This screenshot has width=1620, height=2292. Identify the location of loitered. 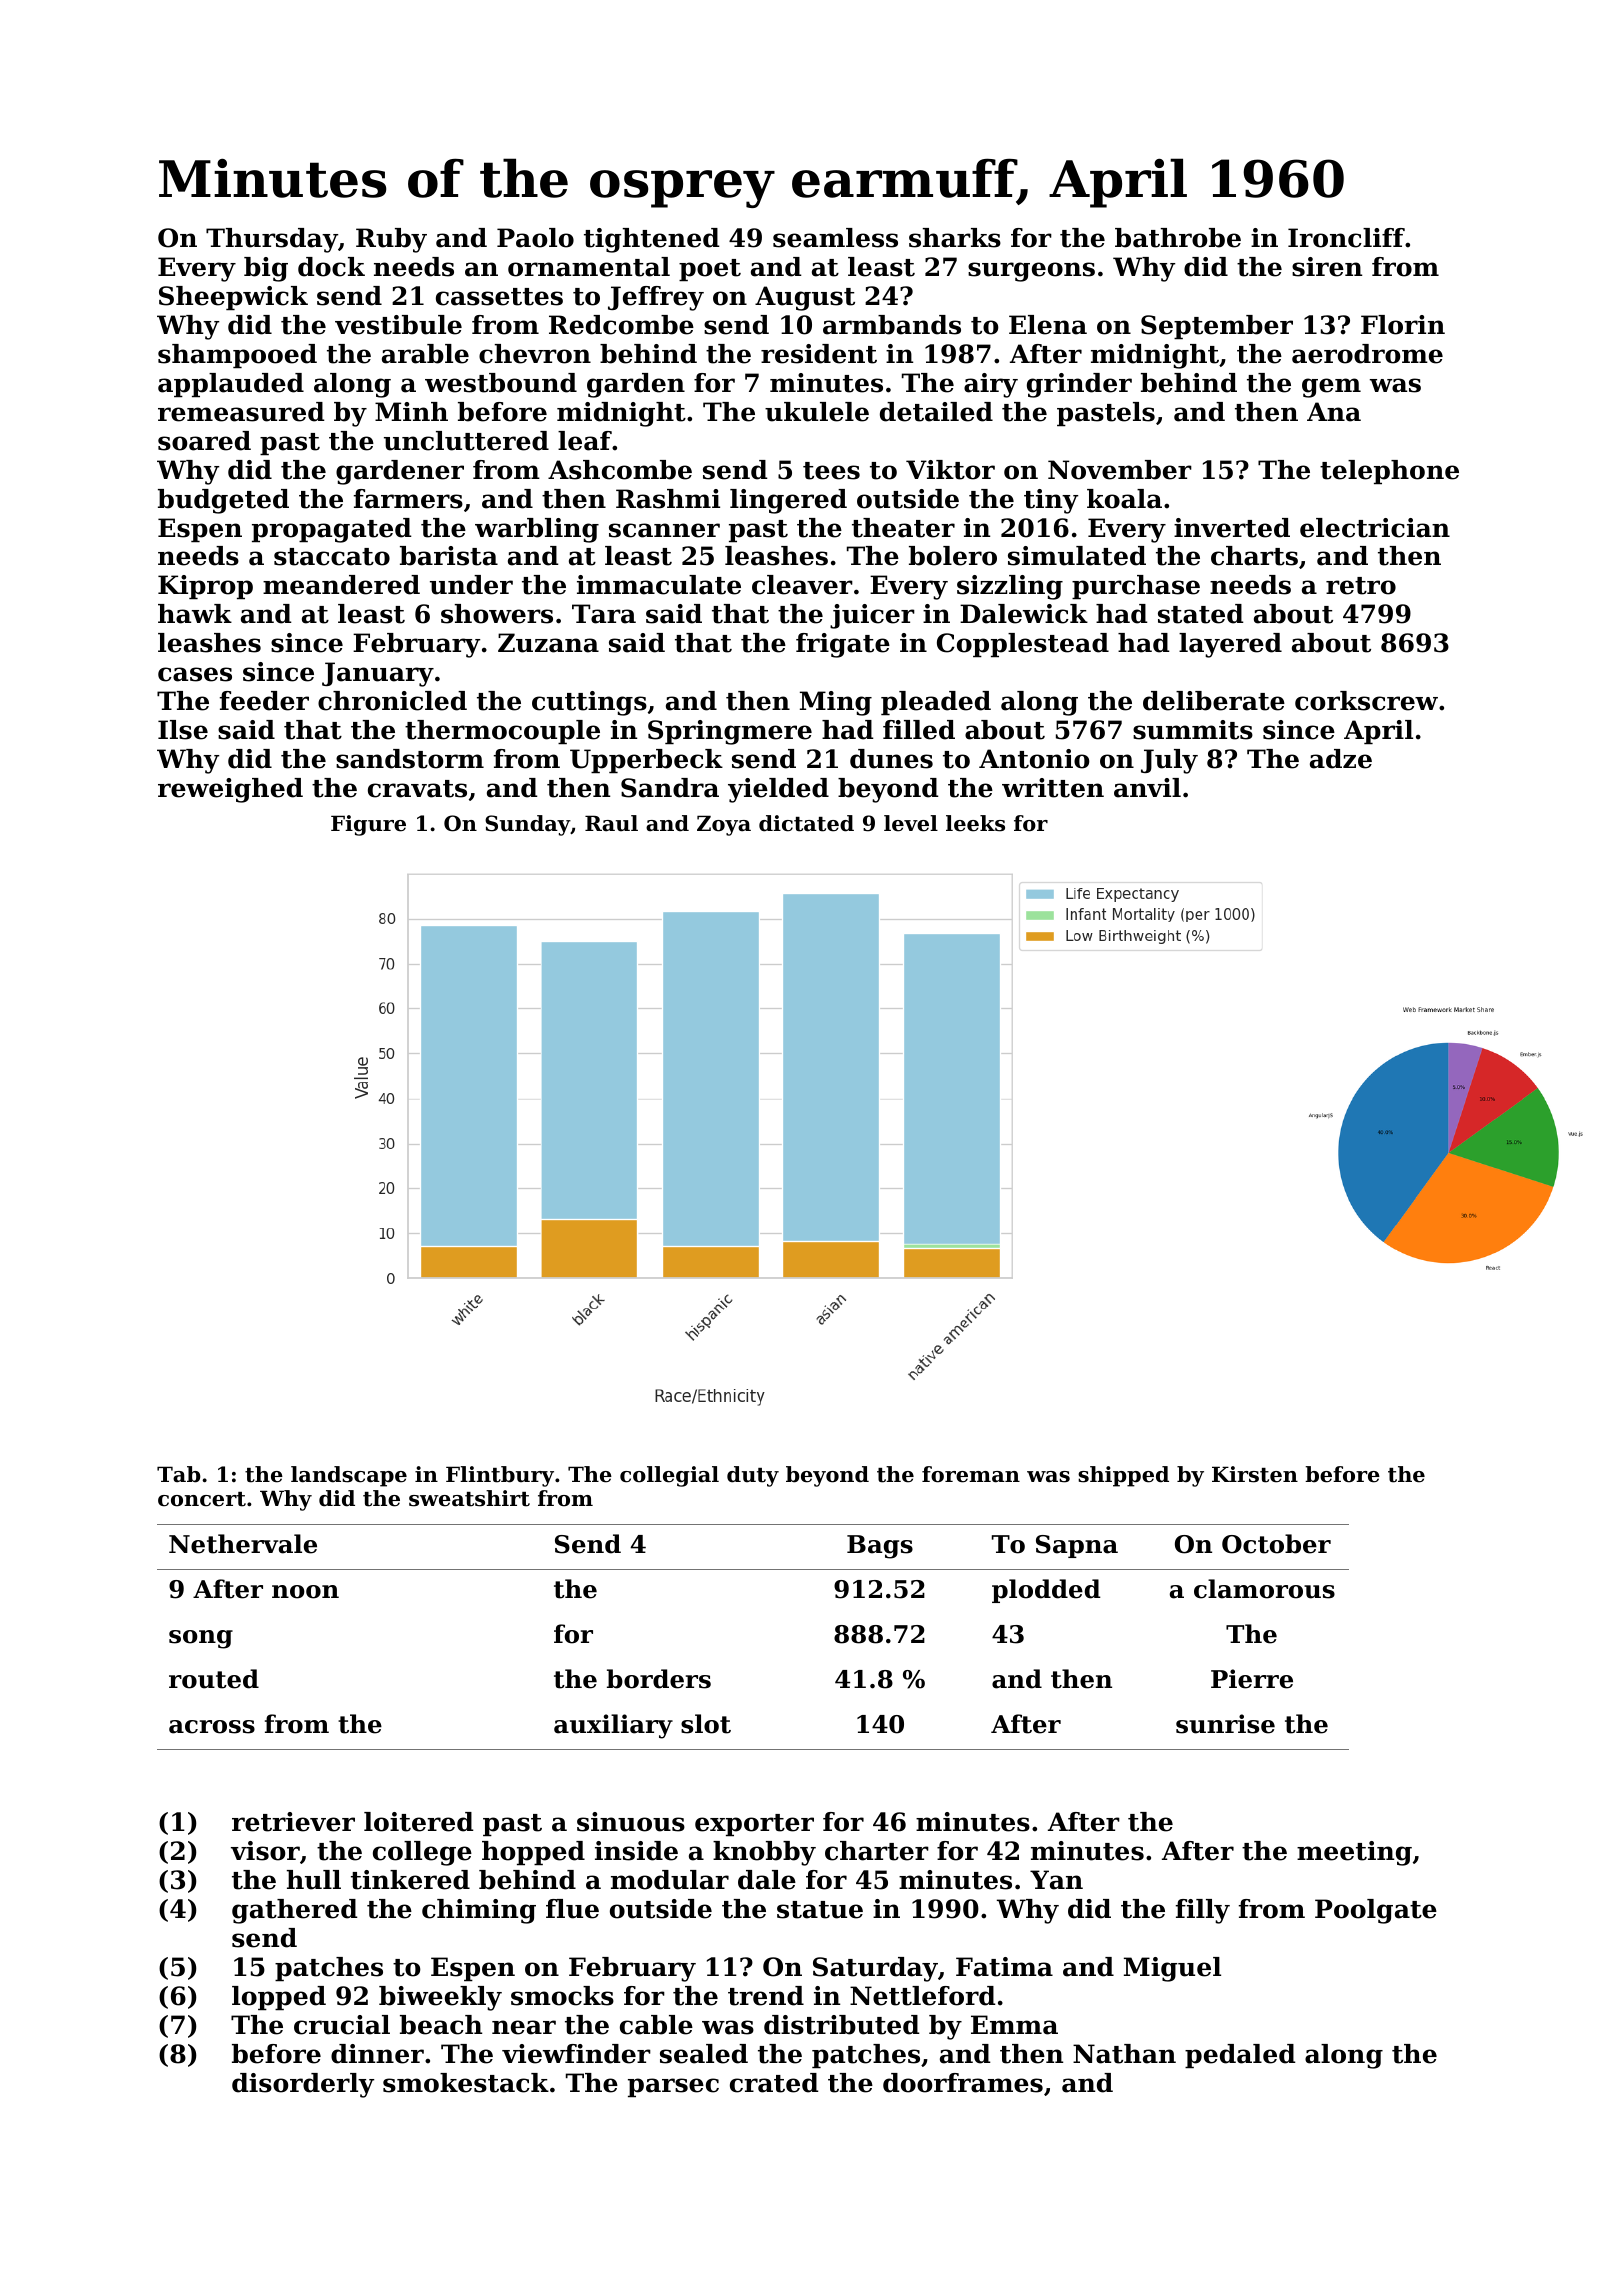
(419, 1822).
